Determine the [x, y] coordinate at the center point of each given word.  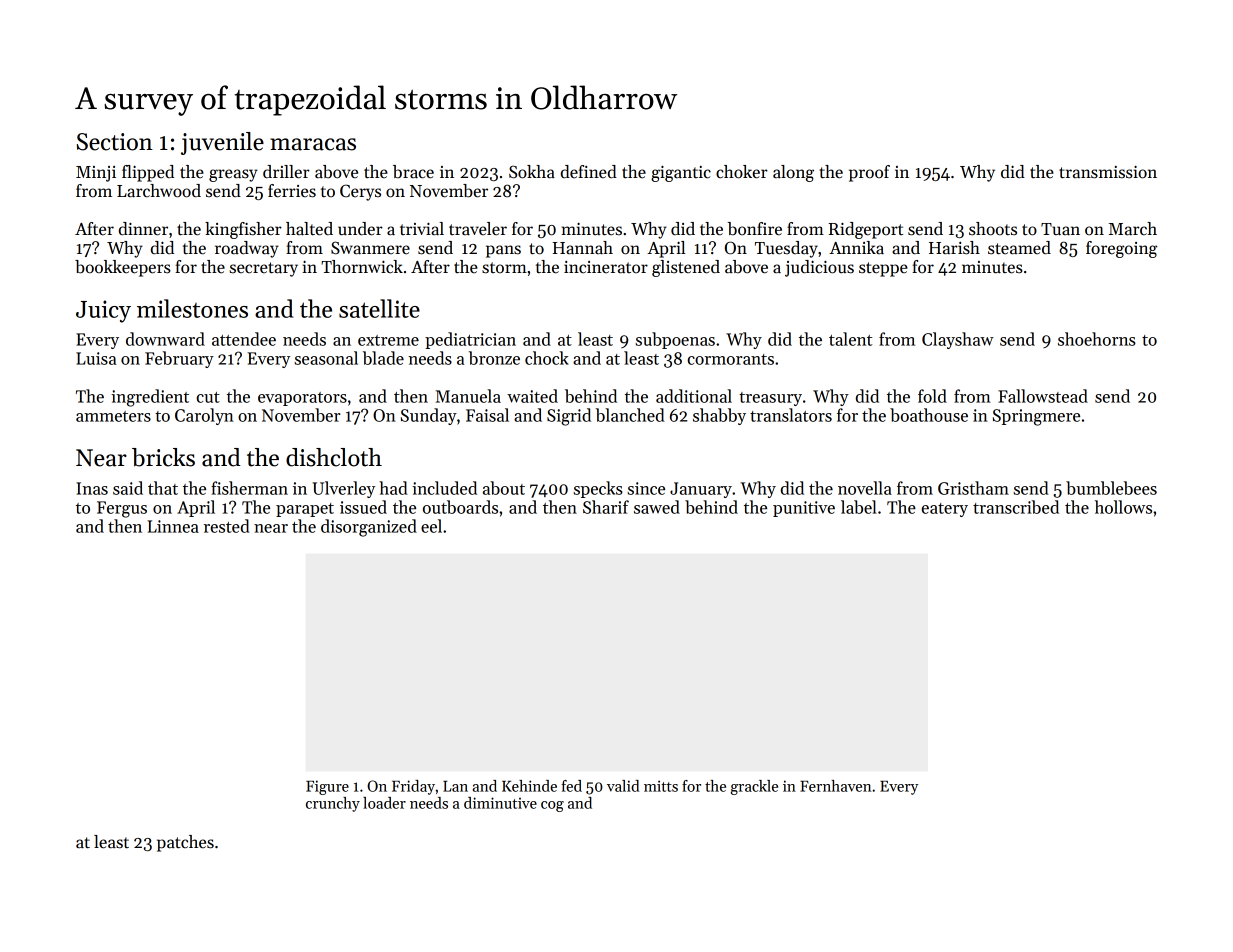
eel [431, 526]
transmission [1108, 172]
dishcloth [334, 457]
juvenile [222, 143]
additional [694, 396]
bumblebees [1111, 488]
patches [185, 843]
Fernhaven [835, 786]
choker [742, 172]
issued [363, 507]
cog [552, 806]
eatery [944, 510]
